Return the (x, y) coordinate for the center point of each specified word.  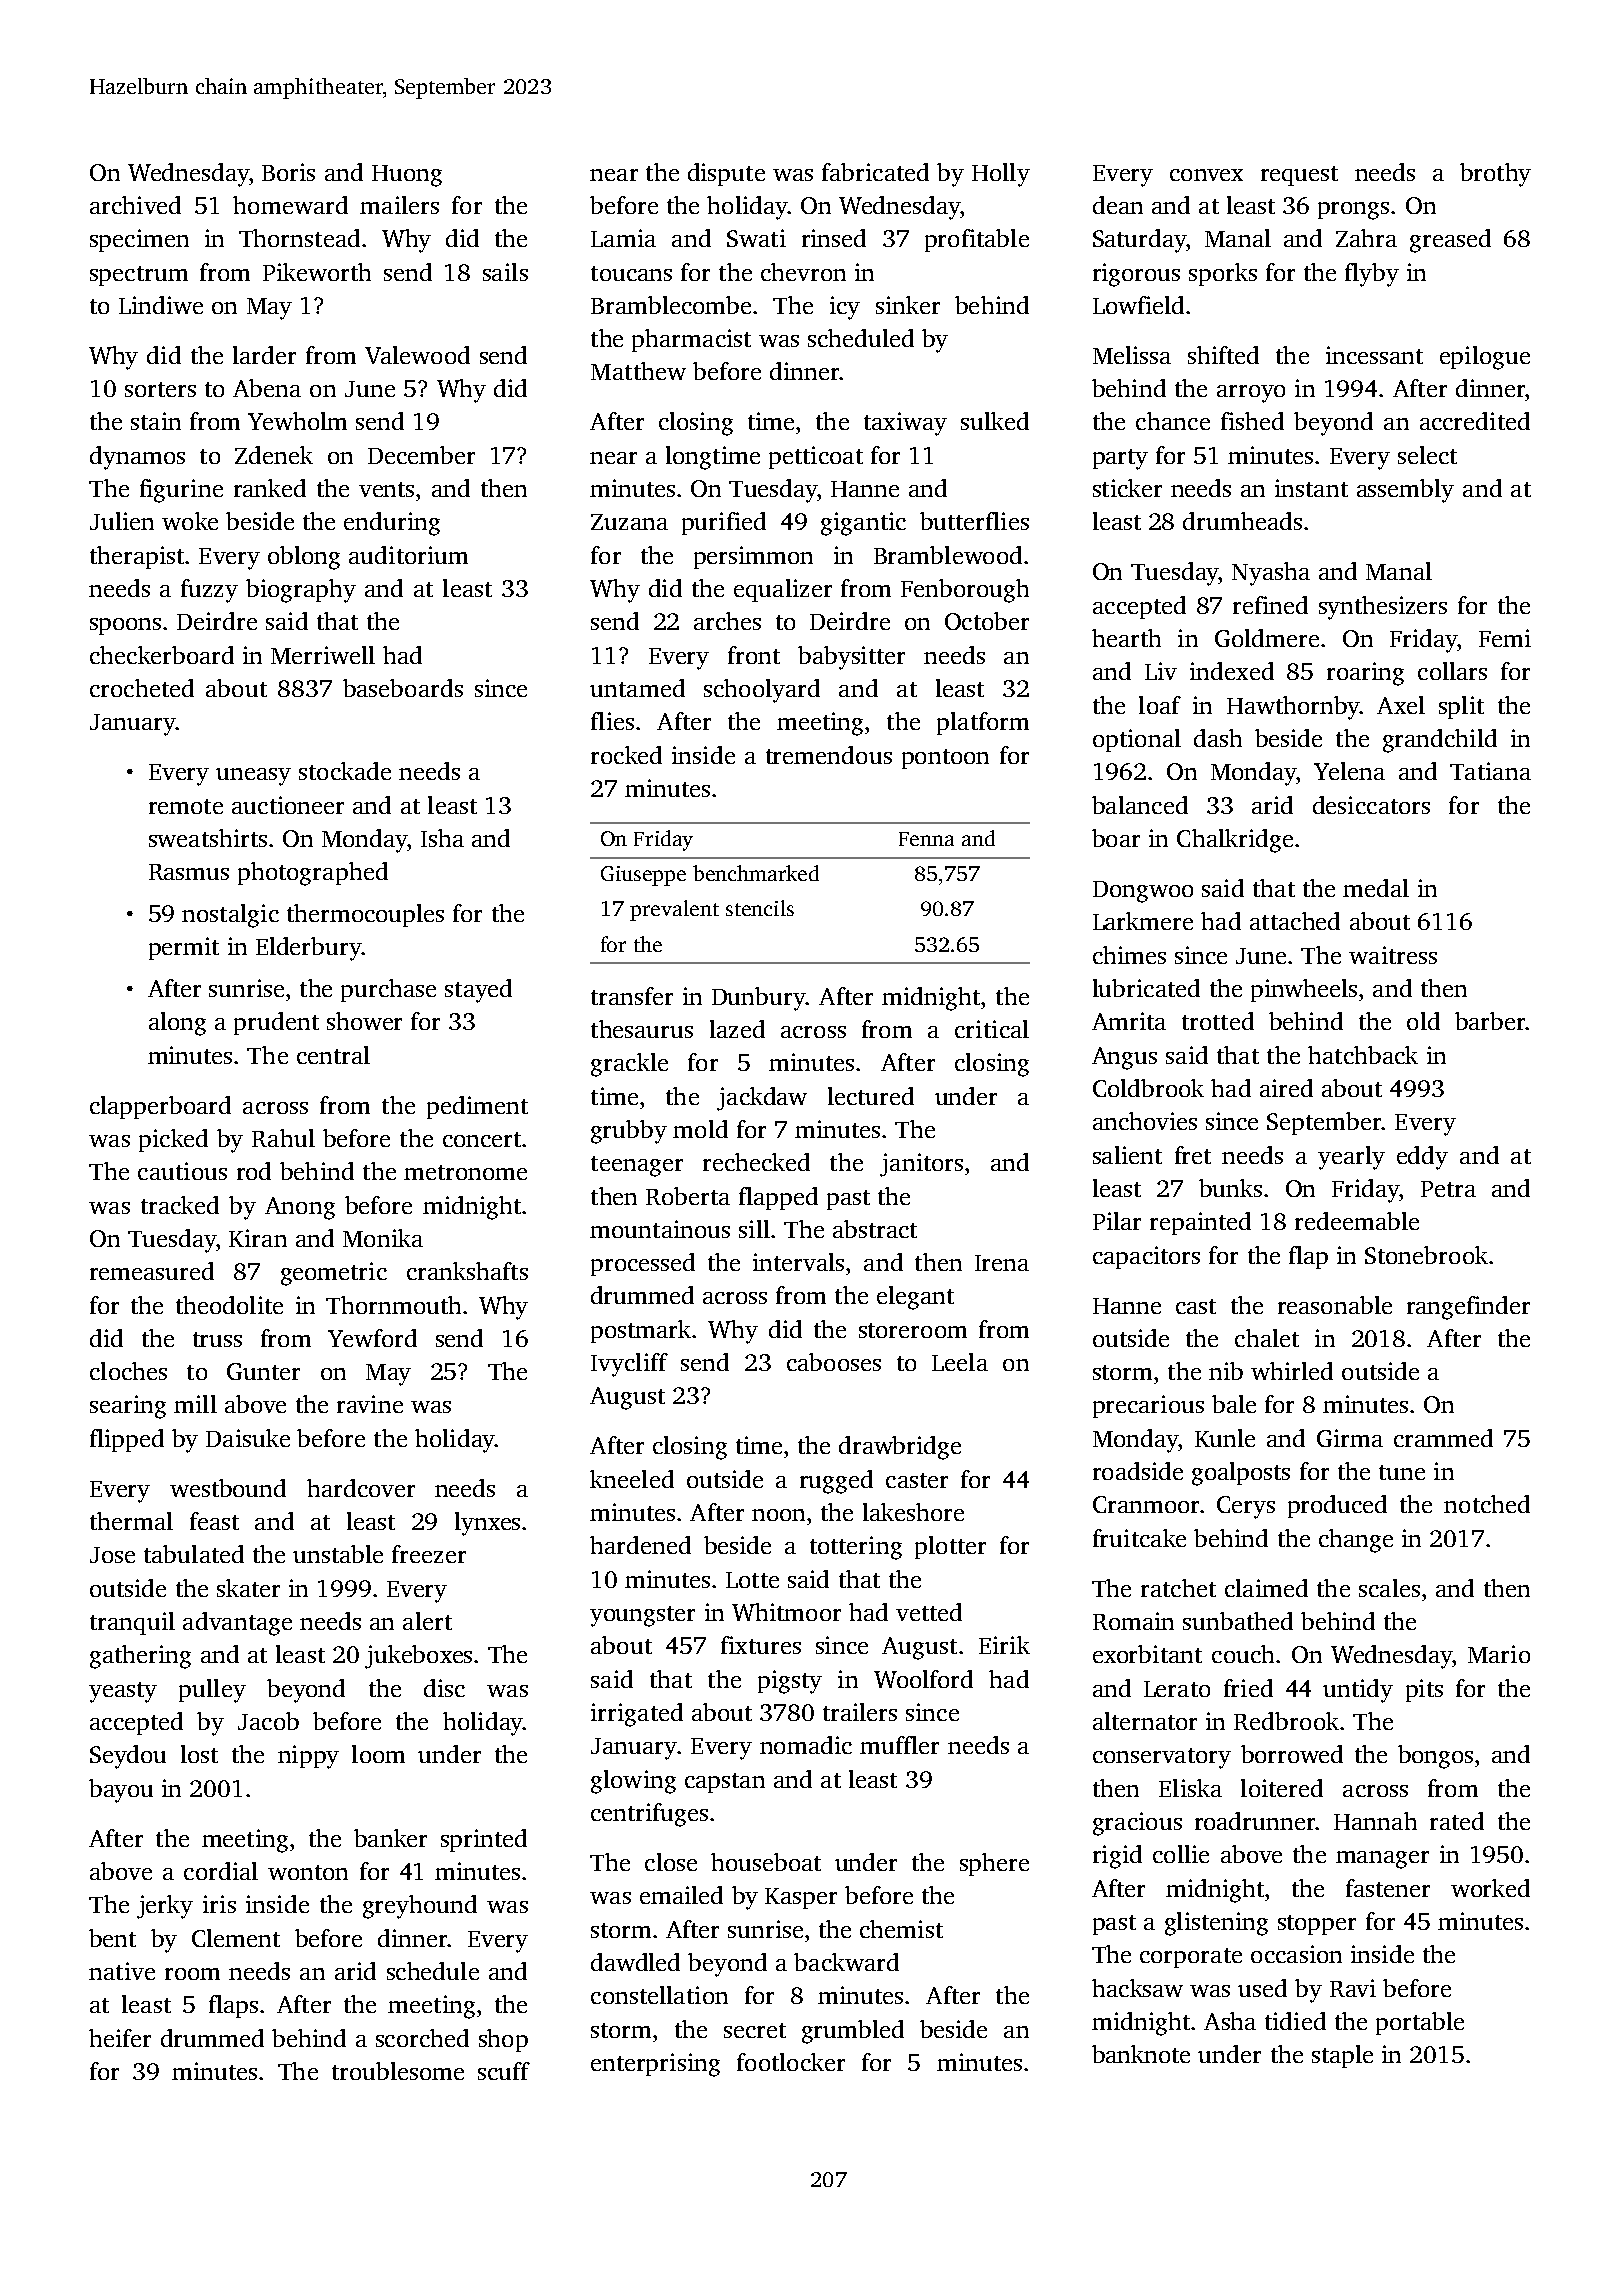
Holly (1001, 175)
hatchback (1363, 1055)
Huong (407, 176)
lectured (871, 1096)
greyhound (420, 1907)
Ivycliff (629, 1365)
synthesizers (1383, 608)
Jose (112, 1555)
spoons (125, 626)
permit (184, 948)
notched (1487, 1504)
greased (1450, 241)
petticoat (816, 457)
